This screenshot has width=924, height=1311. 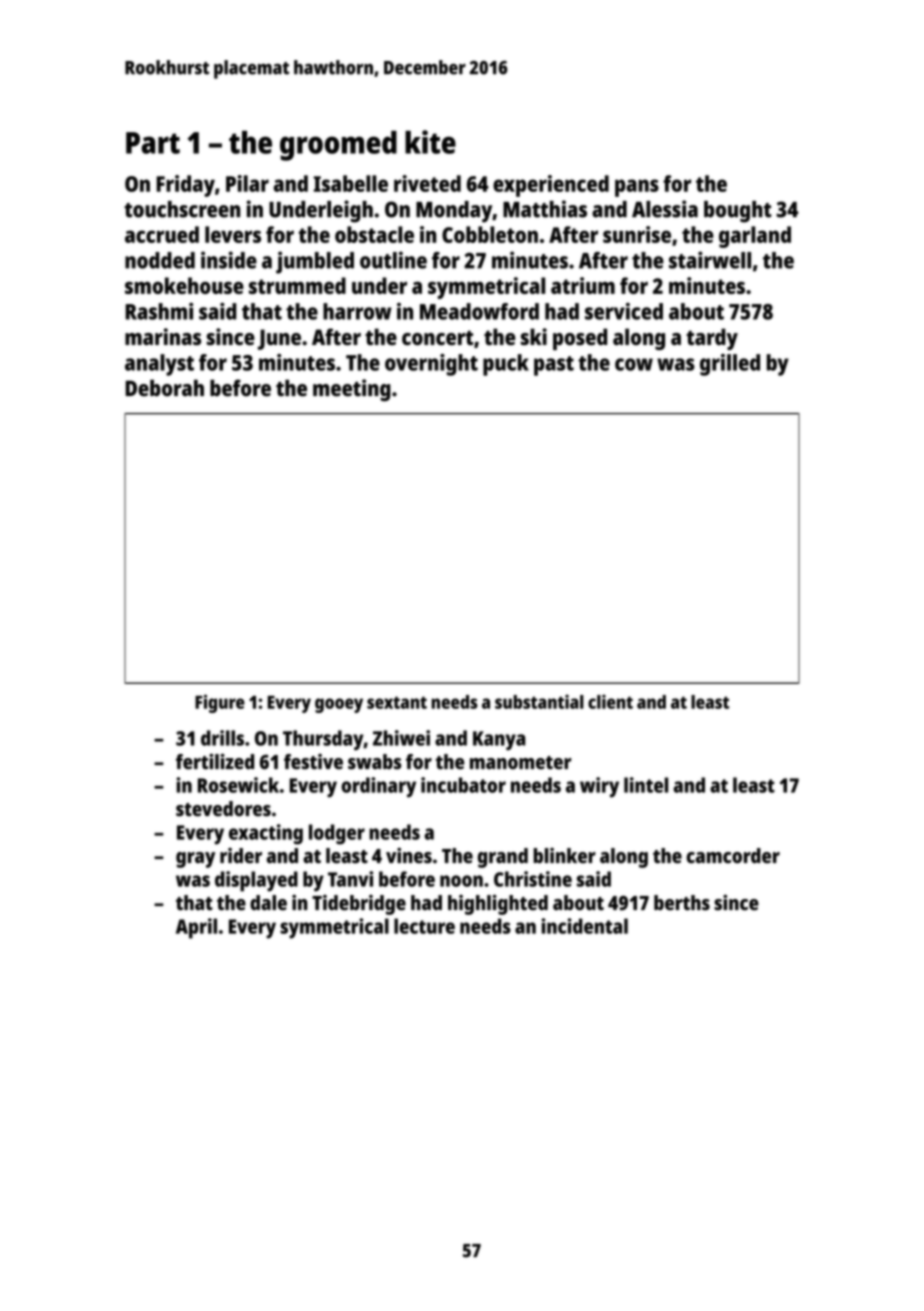 I want to click on overnight, so click(x=431, y=365).
